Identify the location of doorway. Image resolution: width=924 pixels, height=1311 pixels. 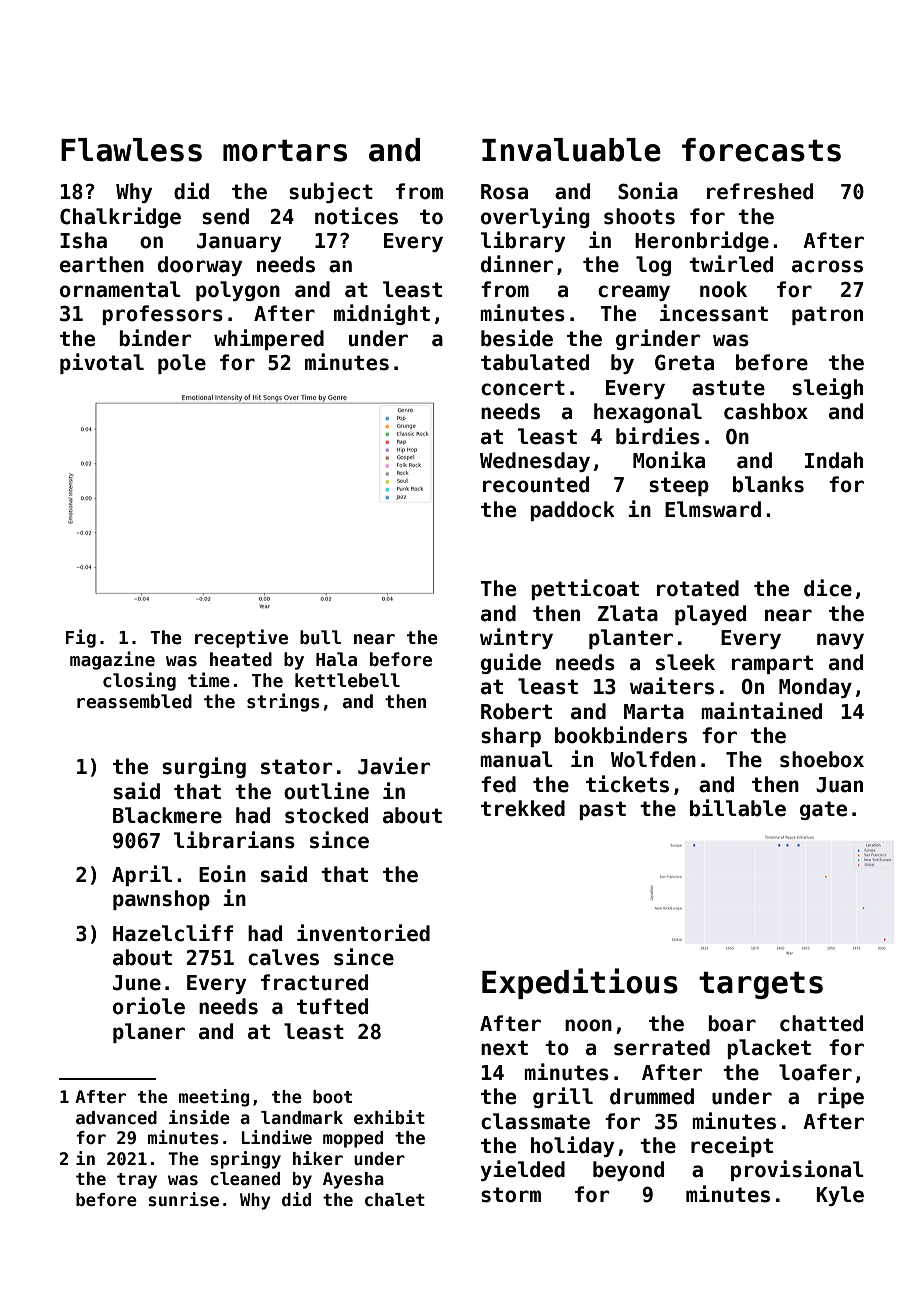
(200, 266).
